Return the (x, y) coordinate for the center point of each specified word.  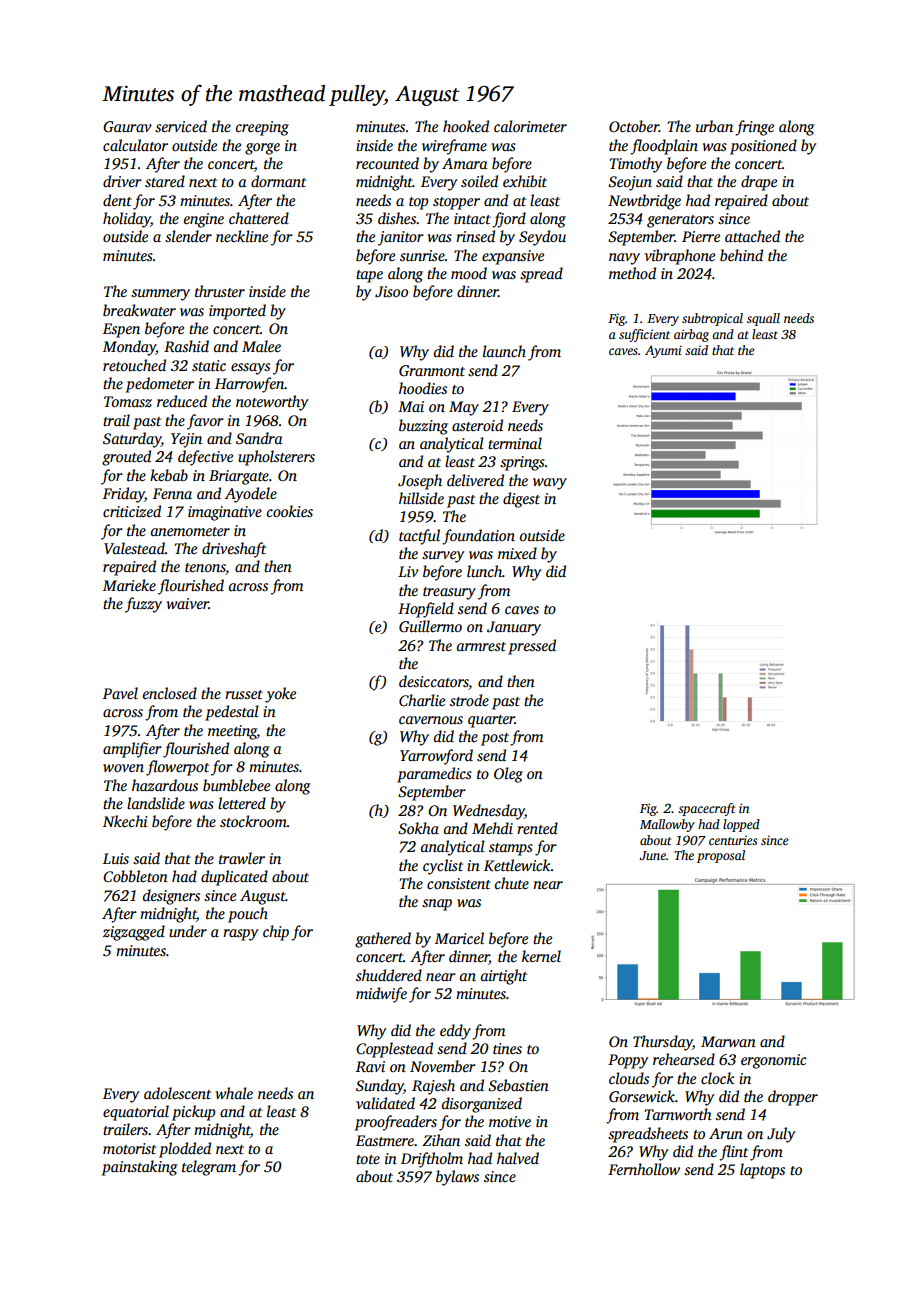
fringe (754, 128)
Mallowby (667, 825)
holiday (127, 220)
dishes (397, 218)
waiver (188, 603)
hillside (421, 498)
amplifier (132, 750)
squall (763, 319)
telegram (209, 1168)
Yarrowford (436, 757)
